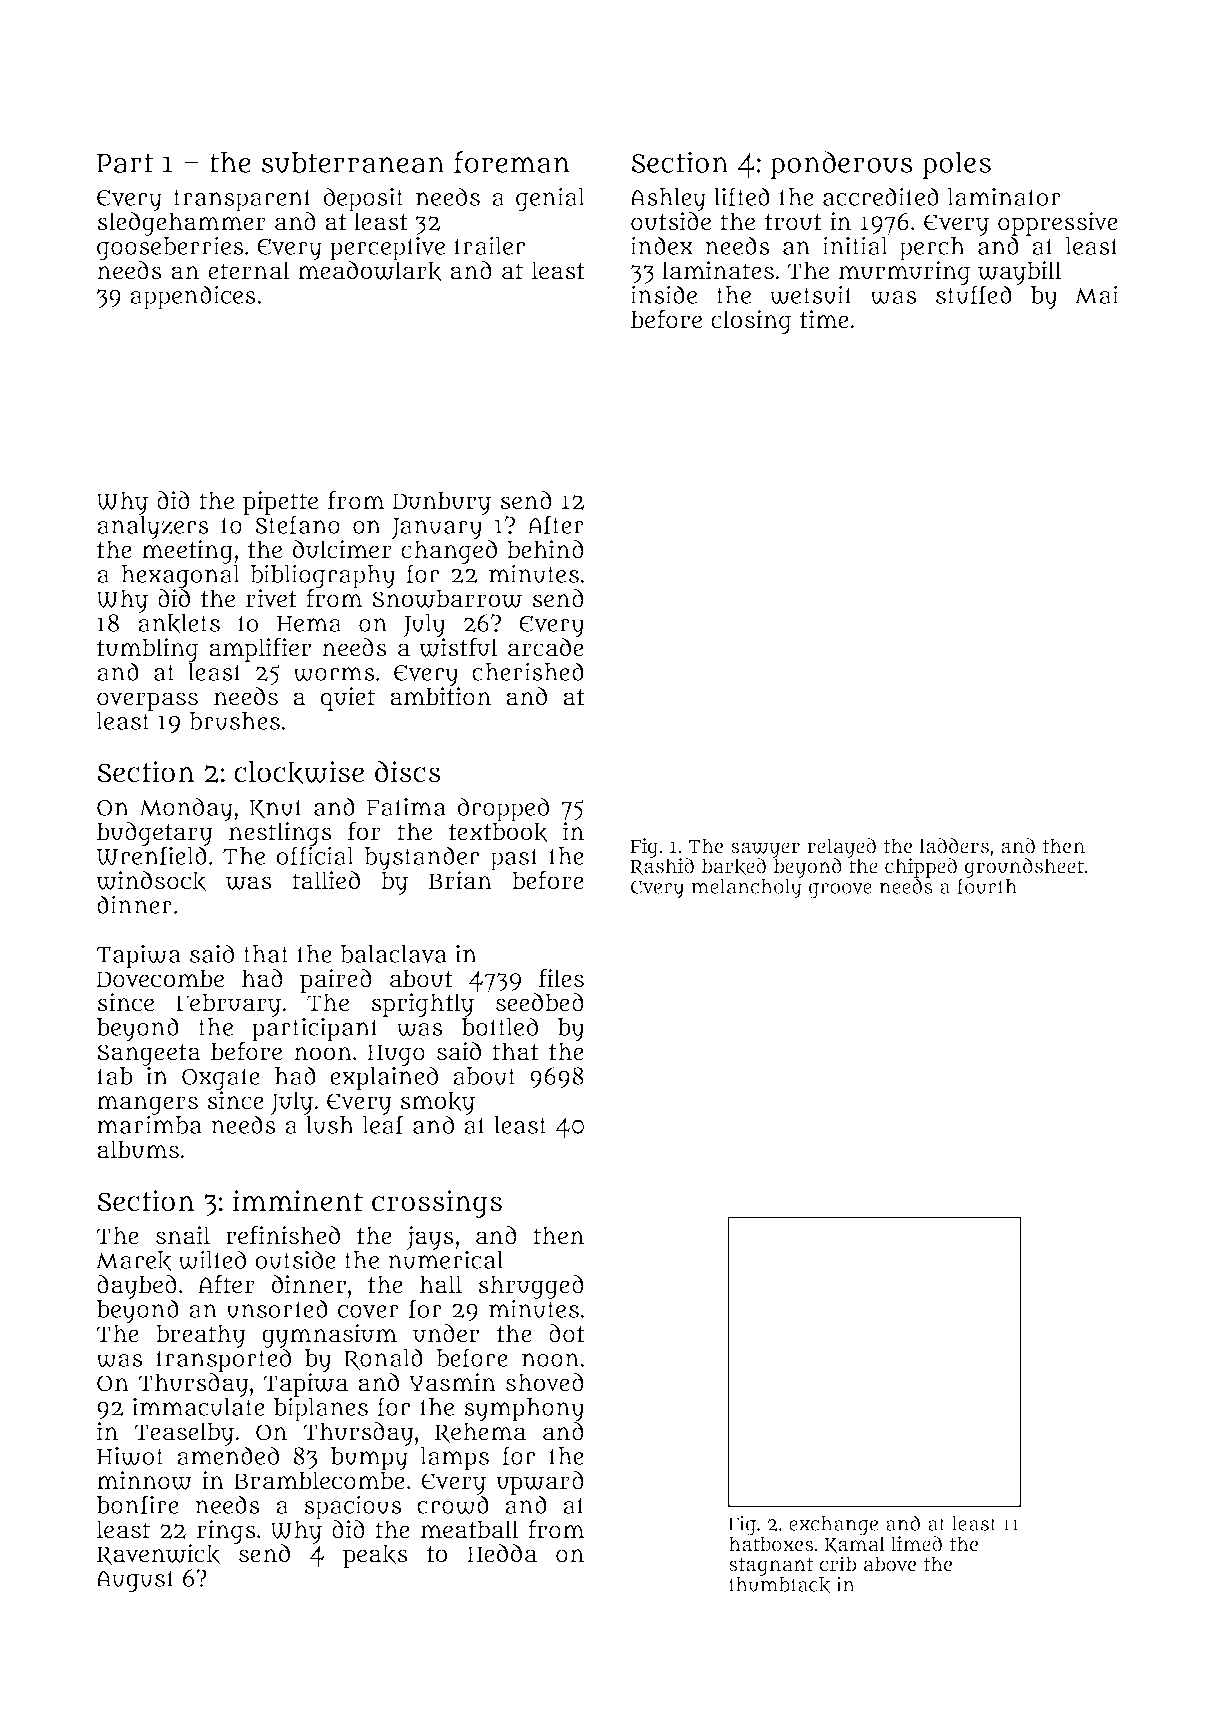 This document has height=1718, width=1215. Describe the element at coordinates (921, 868) in the document. I see `chipped` at that location.
